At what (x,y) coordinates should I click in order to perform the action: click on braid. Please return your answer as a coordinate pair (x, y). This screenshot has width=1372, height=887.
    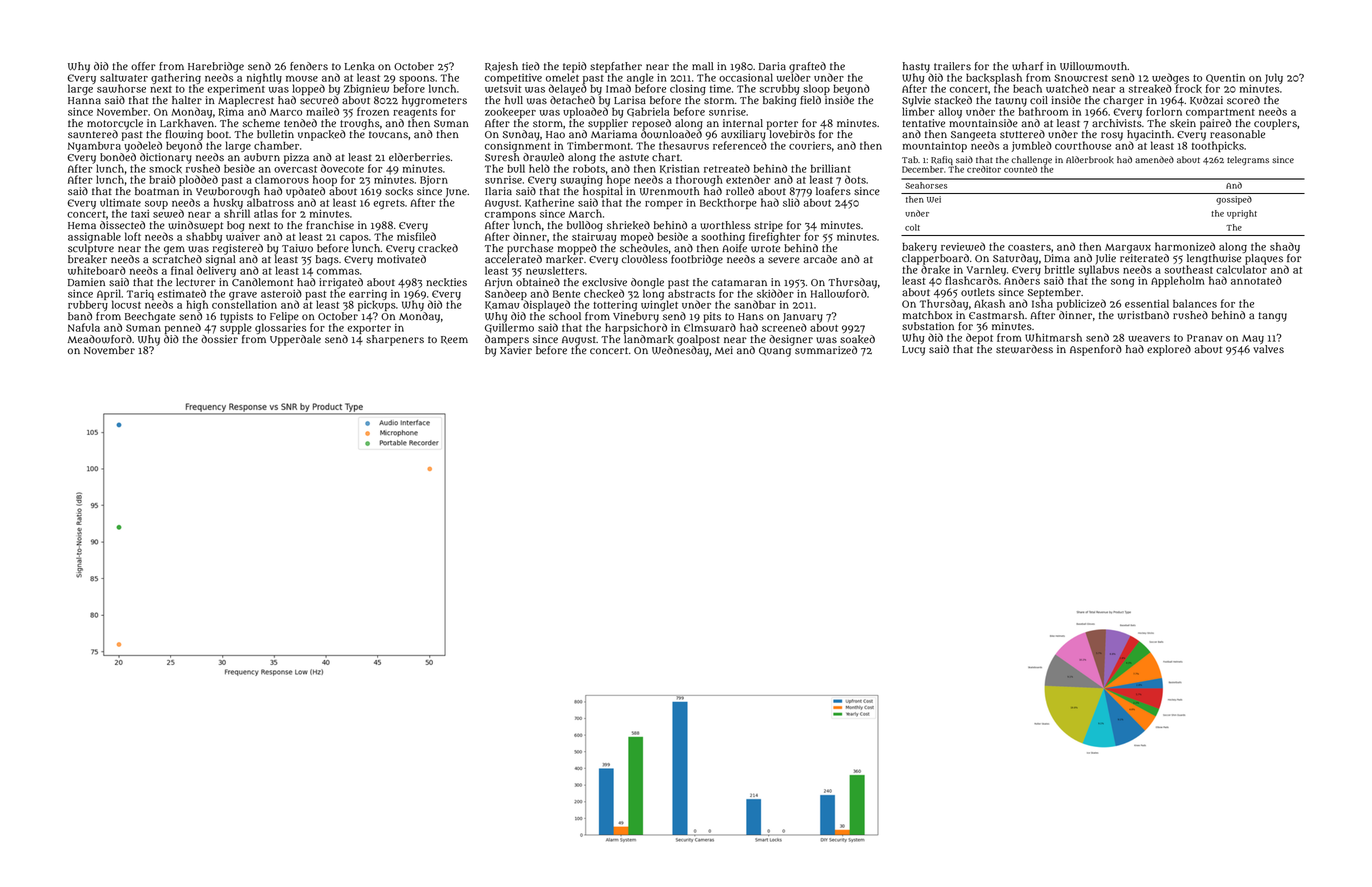
    Looking at the image, I should click on (162, 179).
